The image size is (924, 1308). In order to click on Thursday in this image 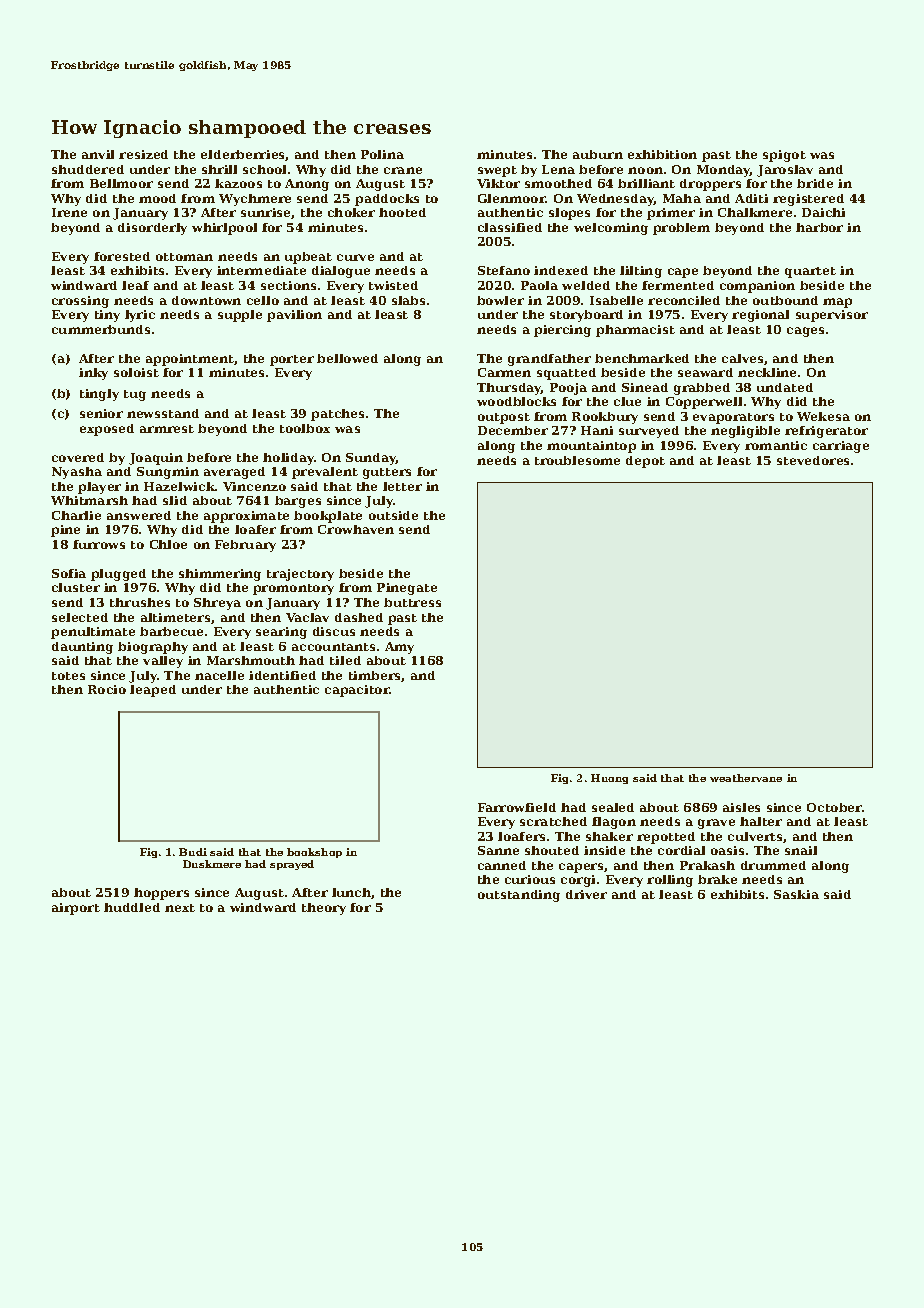, I will do `click(509, 389)`.
